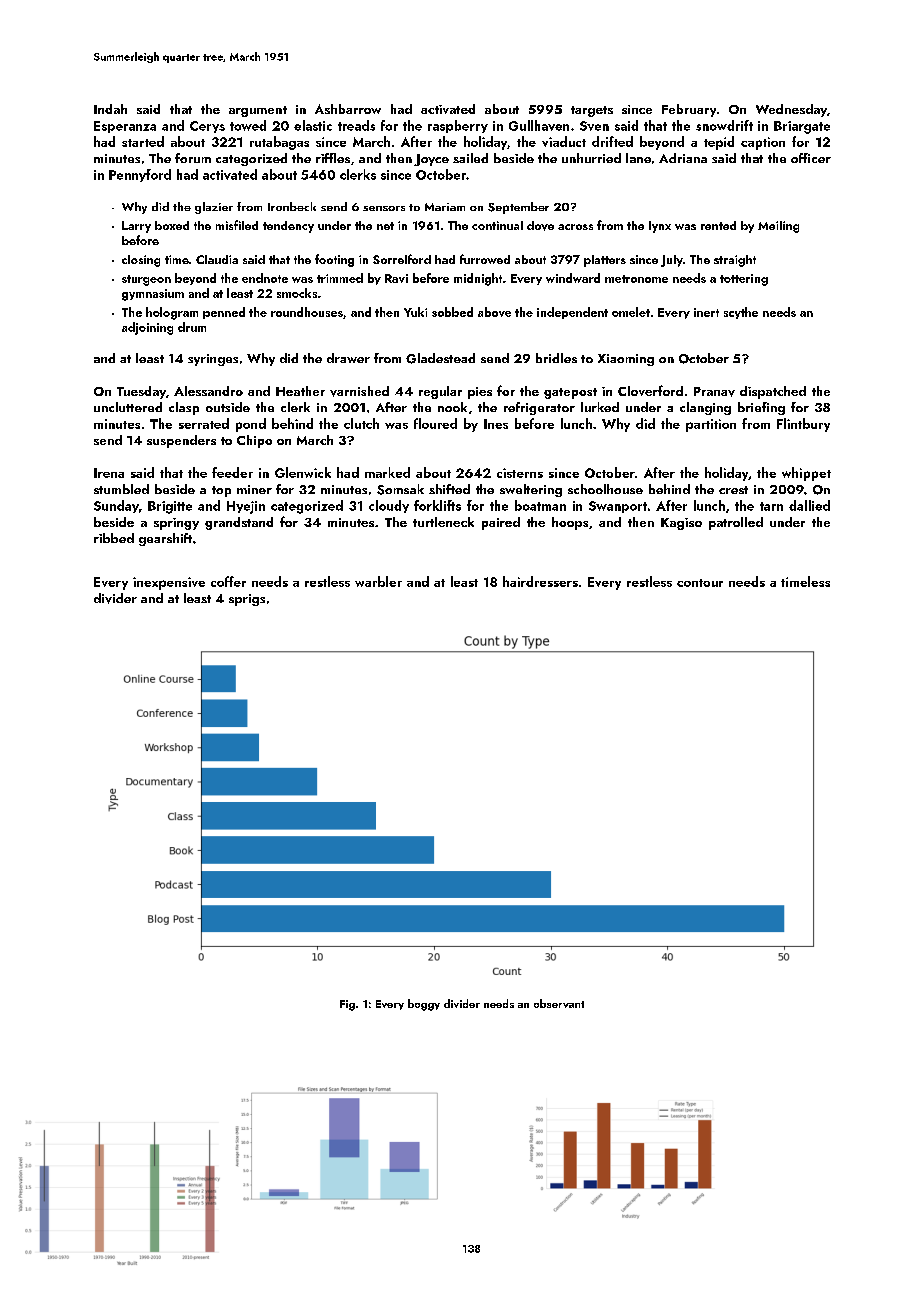 This page has width=924, height=1308. Describe the element at coordinates (559, 1003) in the page. I see `observant` at that location.
